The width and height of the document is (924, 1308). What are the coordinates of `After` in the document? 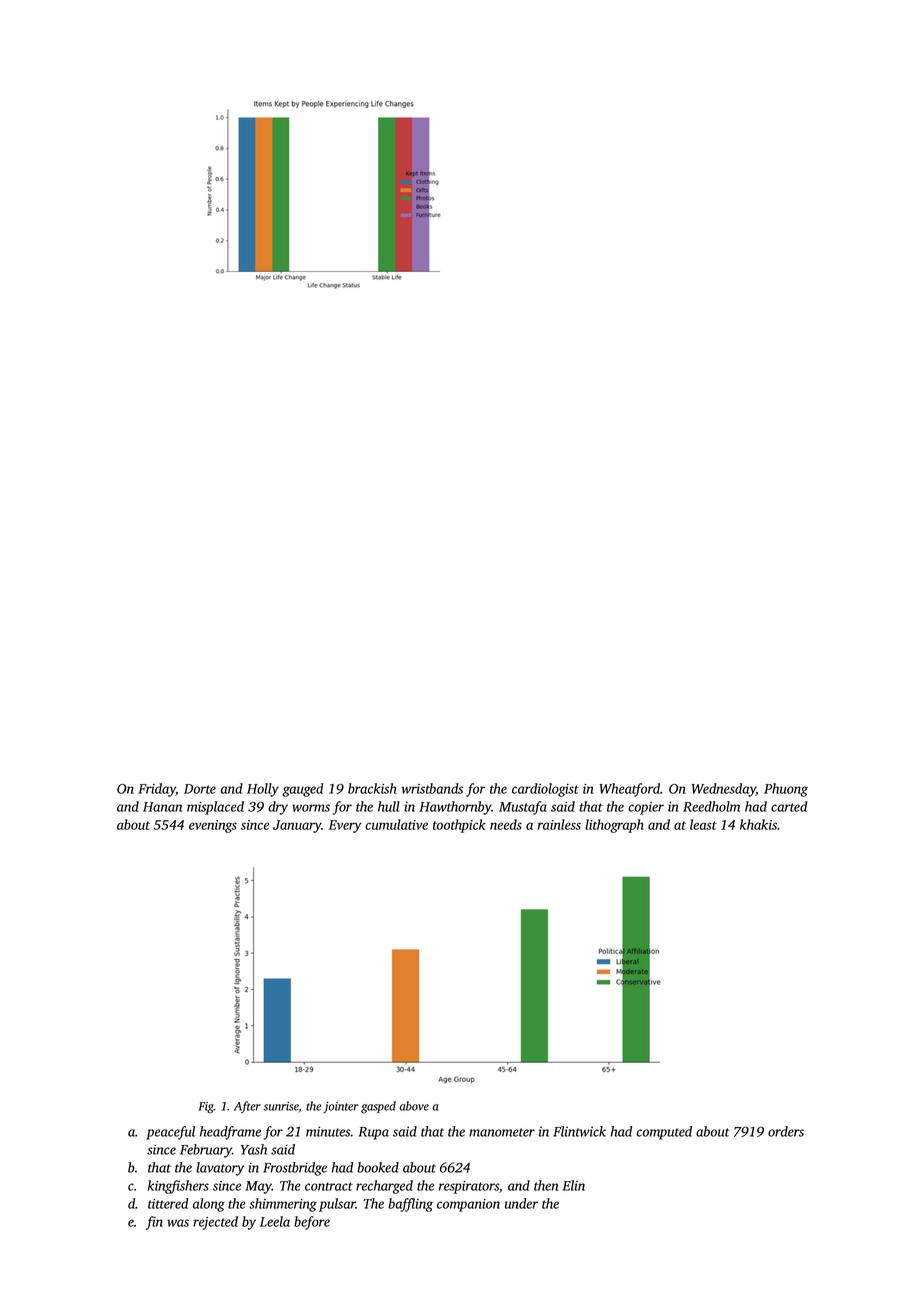 It's located at (247, 1107).
